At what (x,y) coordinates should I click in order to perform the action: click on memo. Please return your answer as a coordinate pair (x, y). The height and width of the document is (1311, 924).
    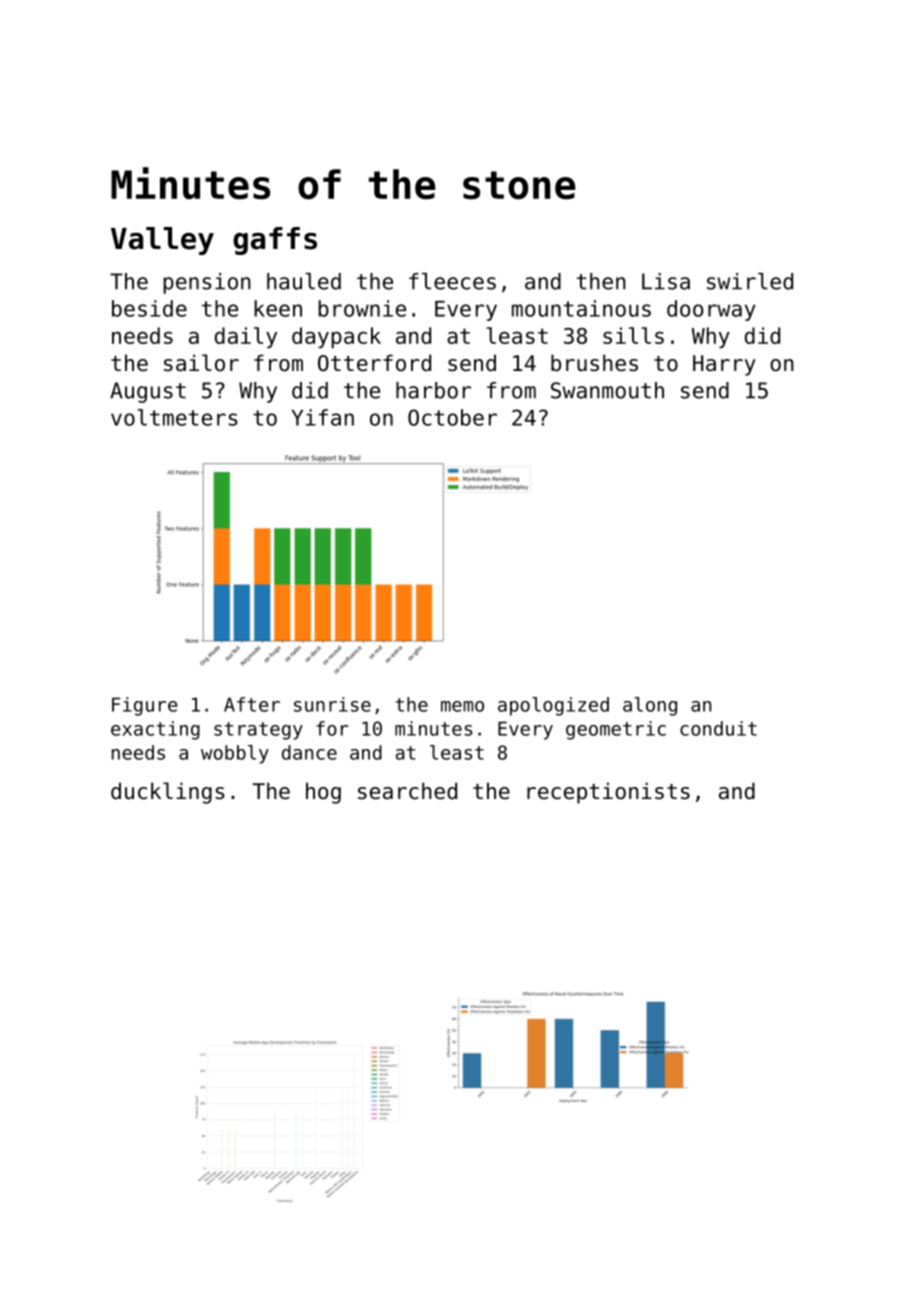
    Looking at the image, I should click on (462, 706).
